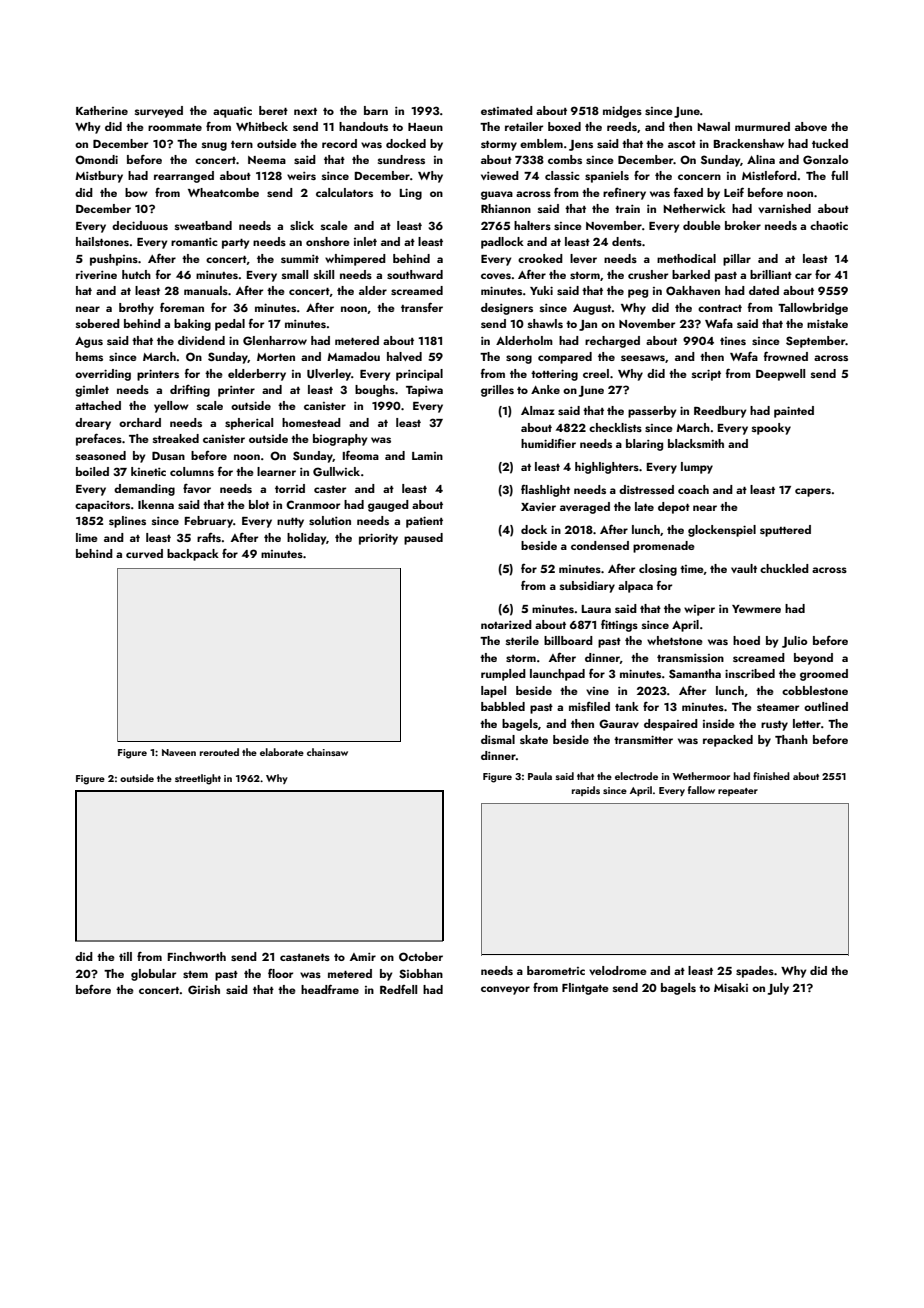  What do you see at coordinates (813, 309) in the screenshot?
I see `Tallowbridge` at bounding box center [813, 309].
